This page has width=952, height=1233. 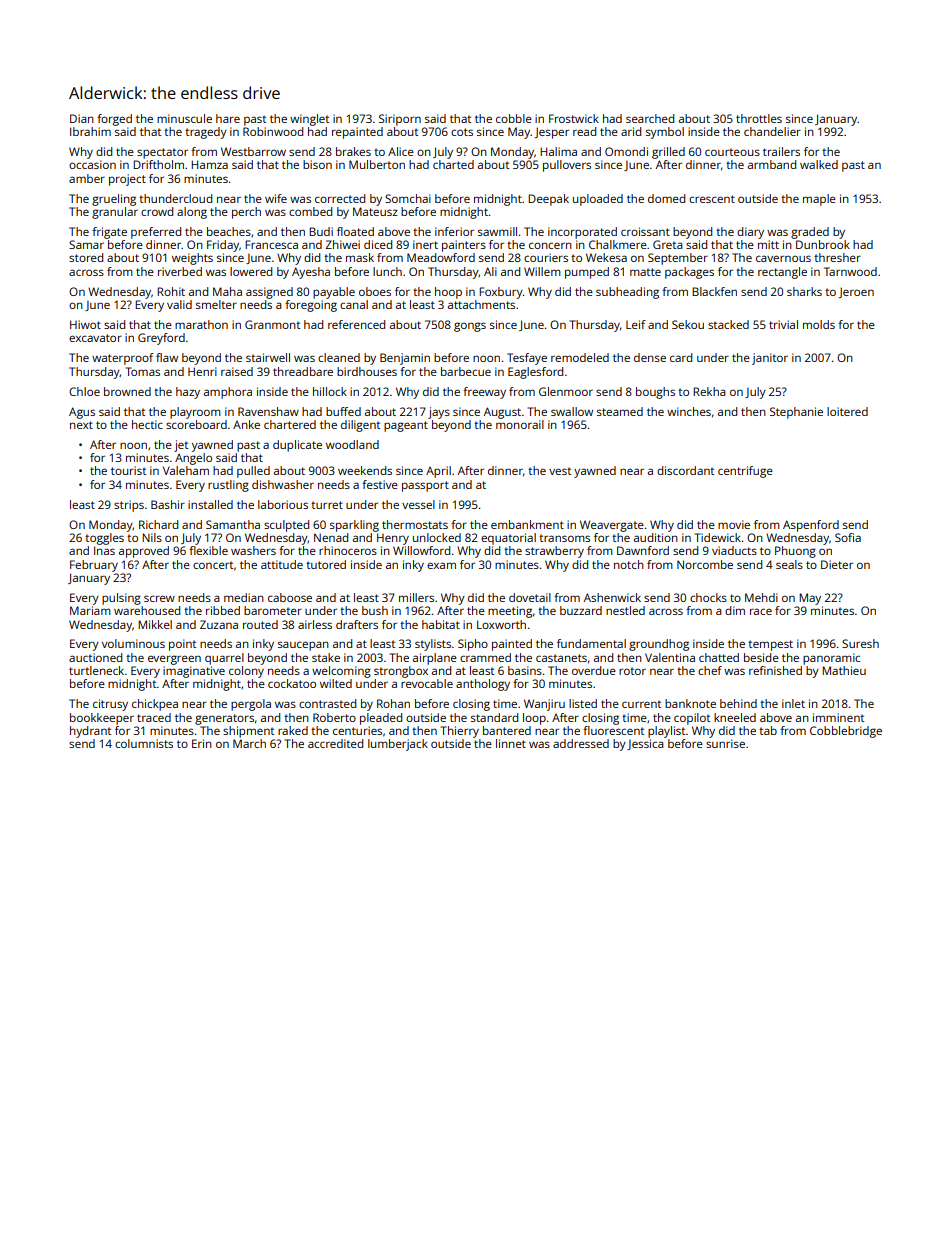 What do you see at coordinates (292, 683) in the page?
I see `cockatoo` at bounding box center [292, 683].
